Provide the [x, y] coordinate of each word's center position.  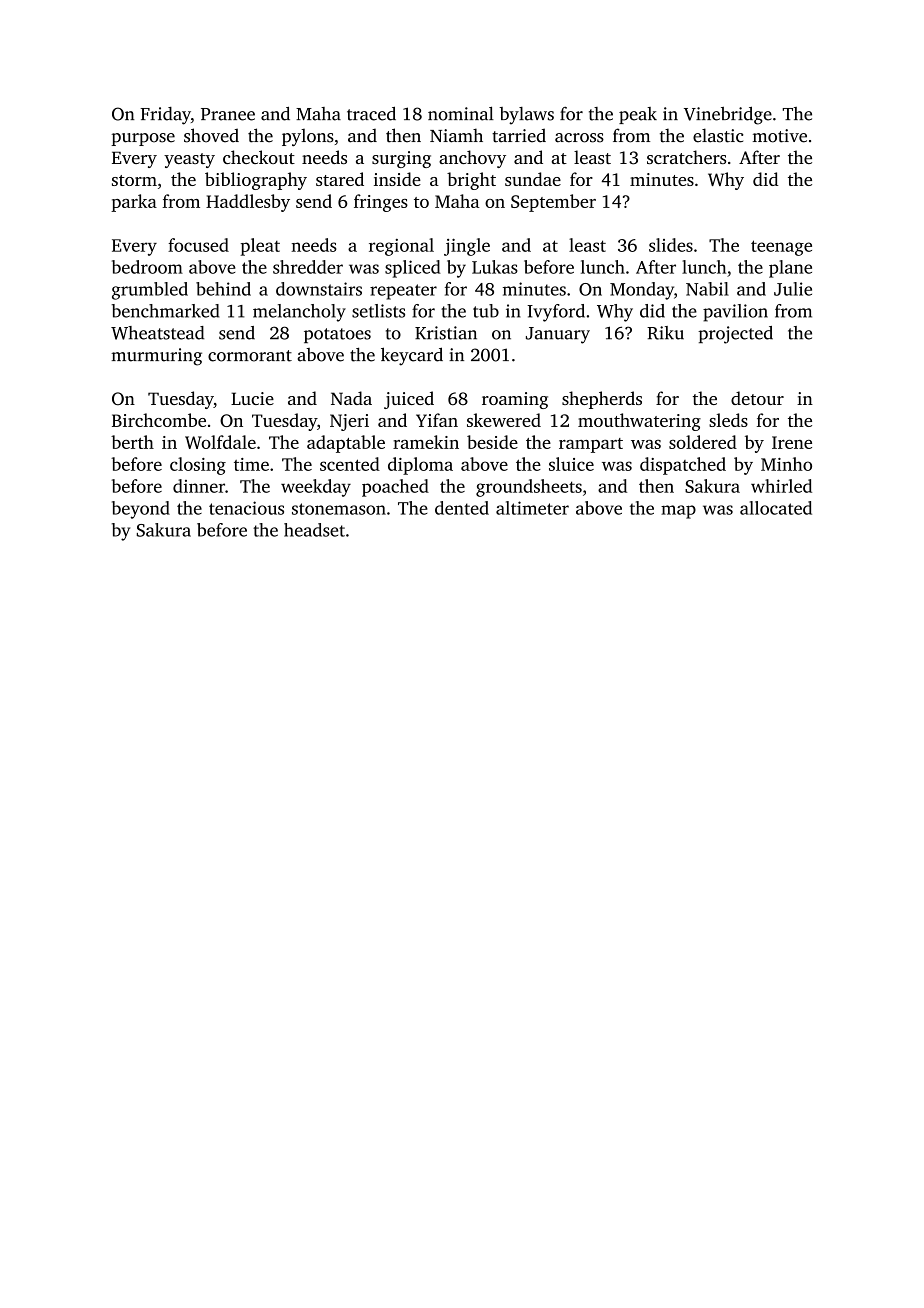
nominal [461, 114]
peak [638, 115]
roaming [515, 400]
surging [401, 159]
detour [757, 398]
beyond [141, 510]
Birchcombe [159, 420]
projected [735, 335]
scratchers [686, 157]
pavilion [735, 313]
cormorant [250, 356]
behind [223, 289]
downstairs [319, 289]
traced [371, 113]
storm [134, 180]
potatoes [337, 335]
